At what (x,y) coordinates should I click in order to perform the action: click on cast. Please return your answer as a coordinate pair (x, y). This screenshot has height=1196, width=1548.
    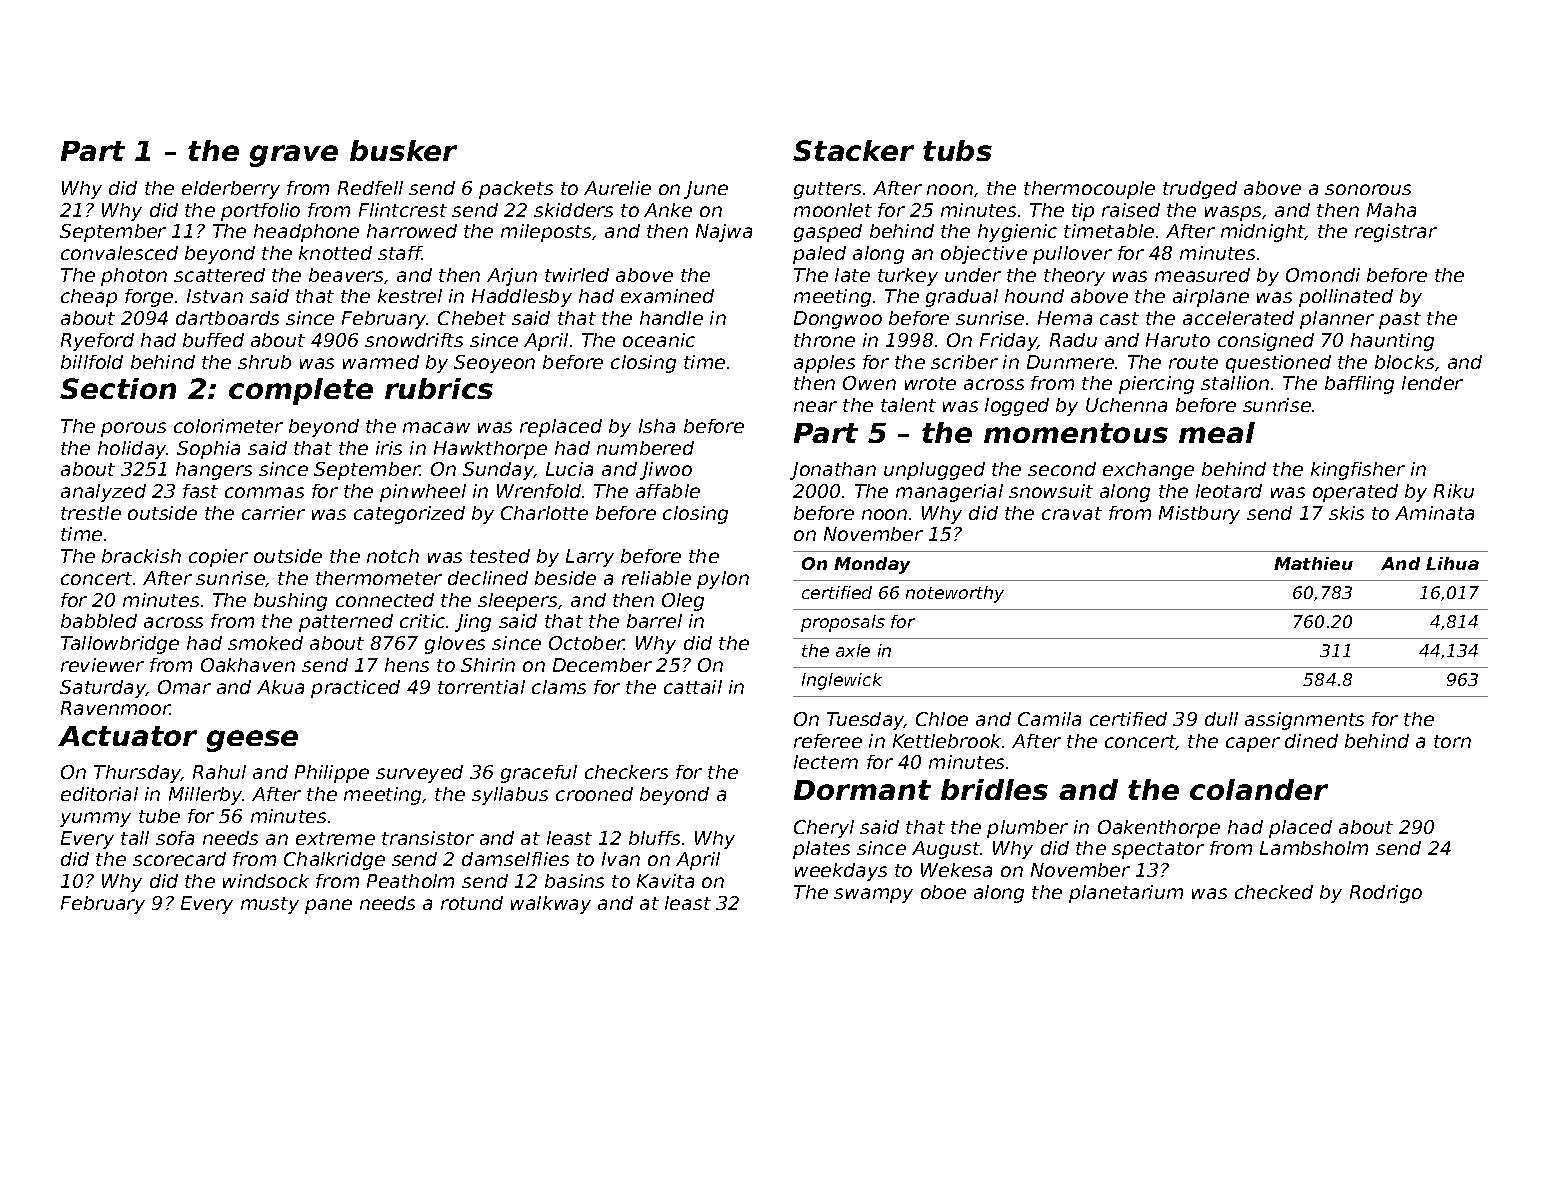
    Looking at the image, I should click on (1119, 318).
